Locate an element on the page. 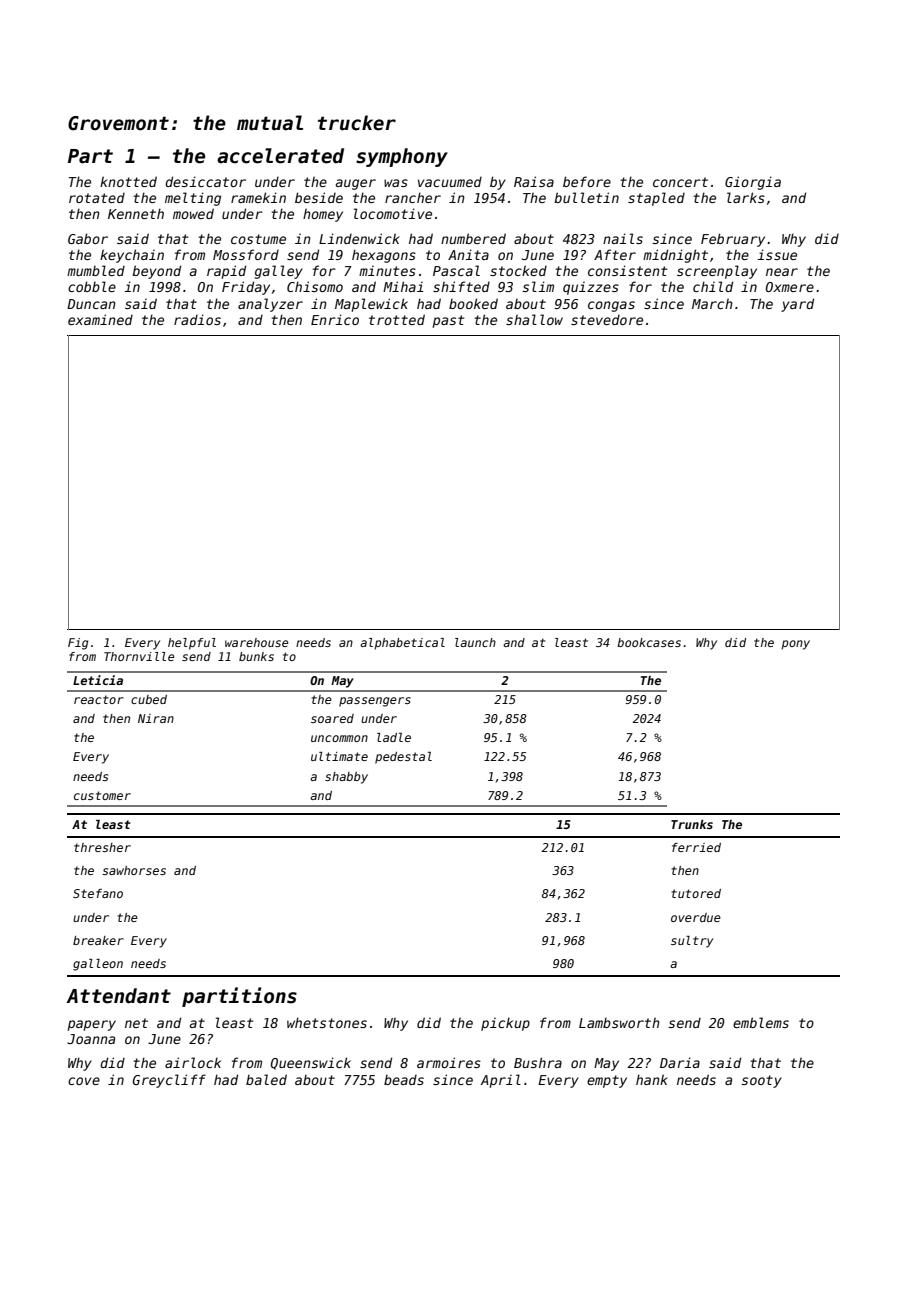 This image has width=908, height=1316. bookcases is located at coordinates (649, 642).
